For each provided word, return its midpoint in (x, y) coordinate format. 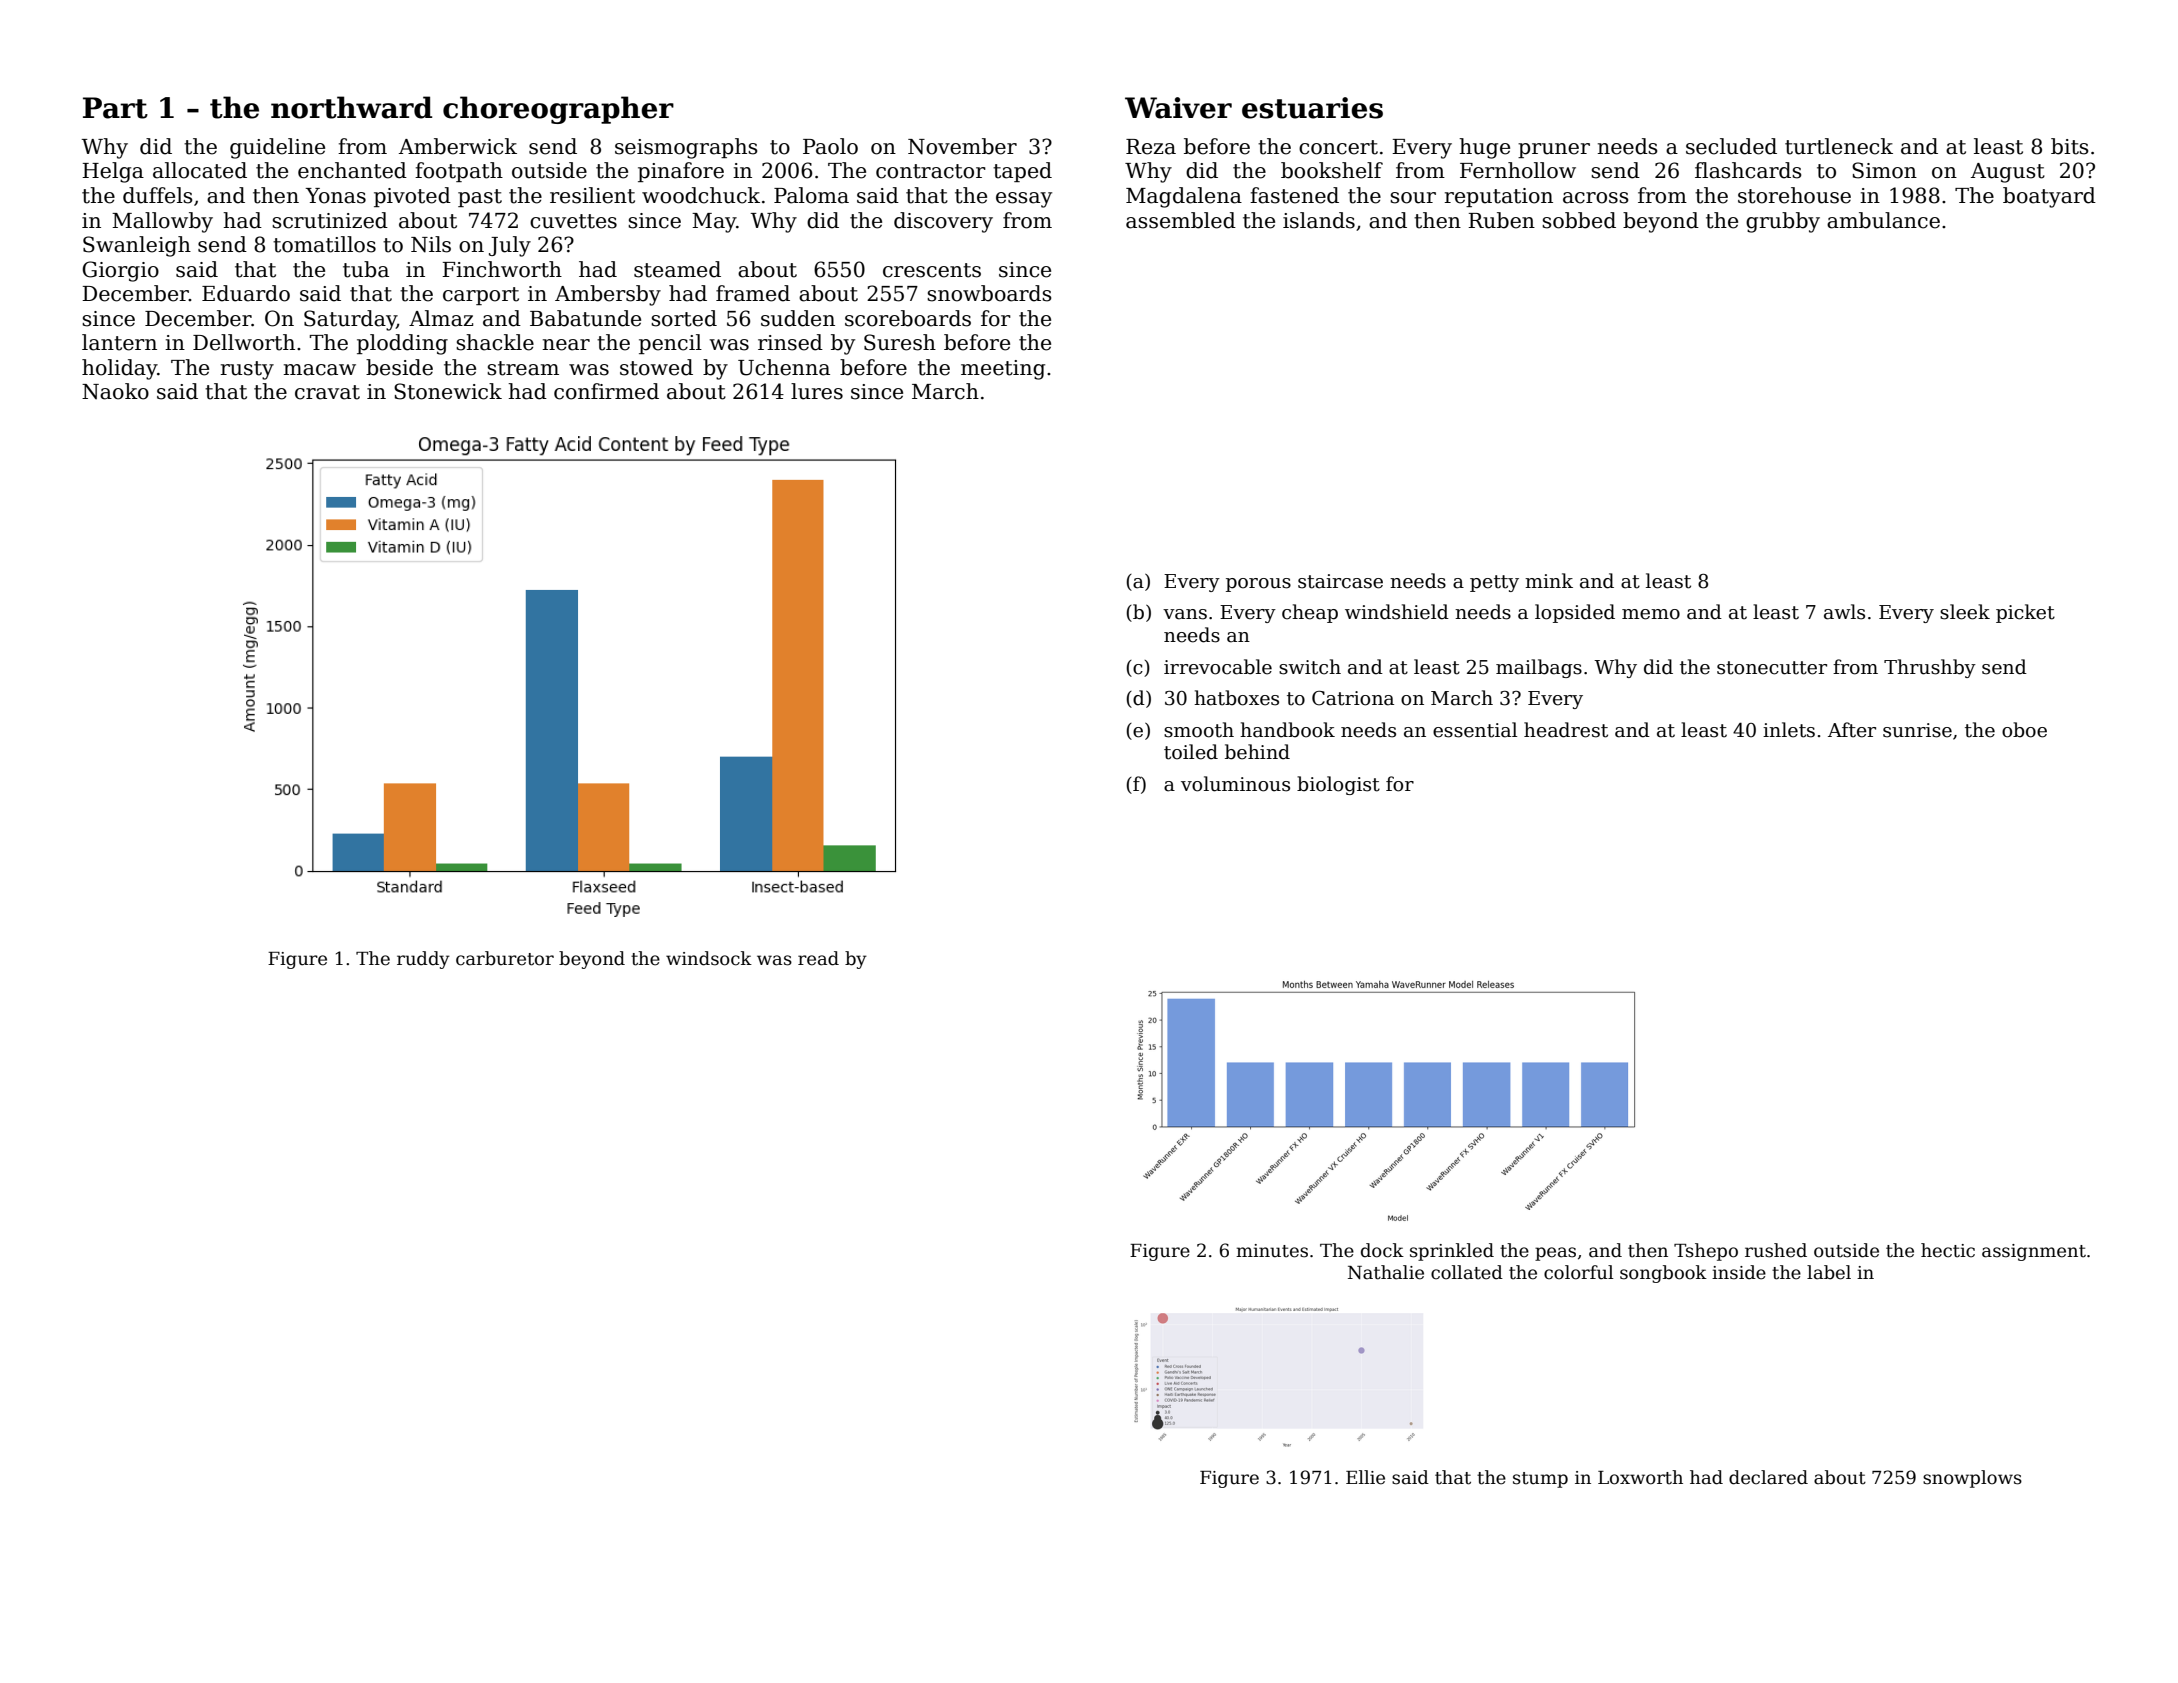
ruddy (423, 960)
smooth (1199, 730)
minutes (1272, 1251)
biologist (1338, 785)
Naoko (115, 391)
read (818, 958)
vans (1185, 614)
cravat (327, 392)
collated (1467, 1272)
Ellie (1365, 1477)
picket (2025, 613)
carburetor (505, 958)
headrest (1566, 730)
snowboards (989, 293)
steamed (677, 269)
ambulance (1883, 220)
